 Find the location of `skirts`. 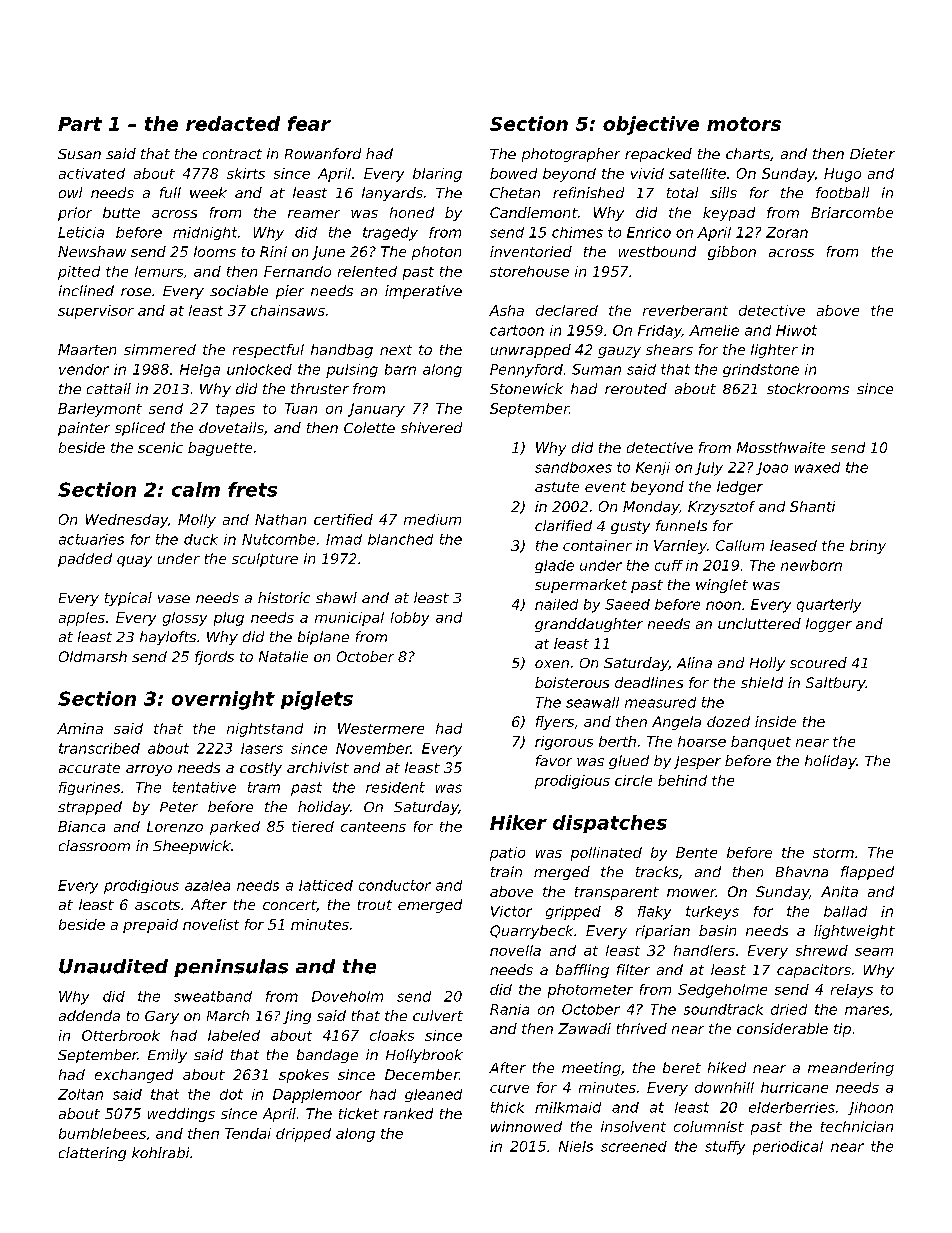

skirts is located at coordinates (246, 173).
